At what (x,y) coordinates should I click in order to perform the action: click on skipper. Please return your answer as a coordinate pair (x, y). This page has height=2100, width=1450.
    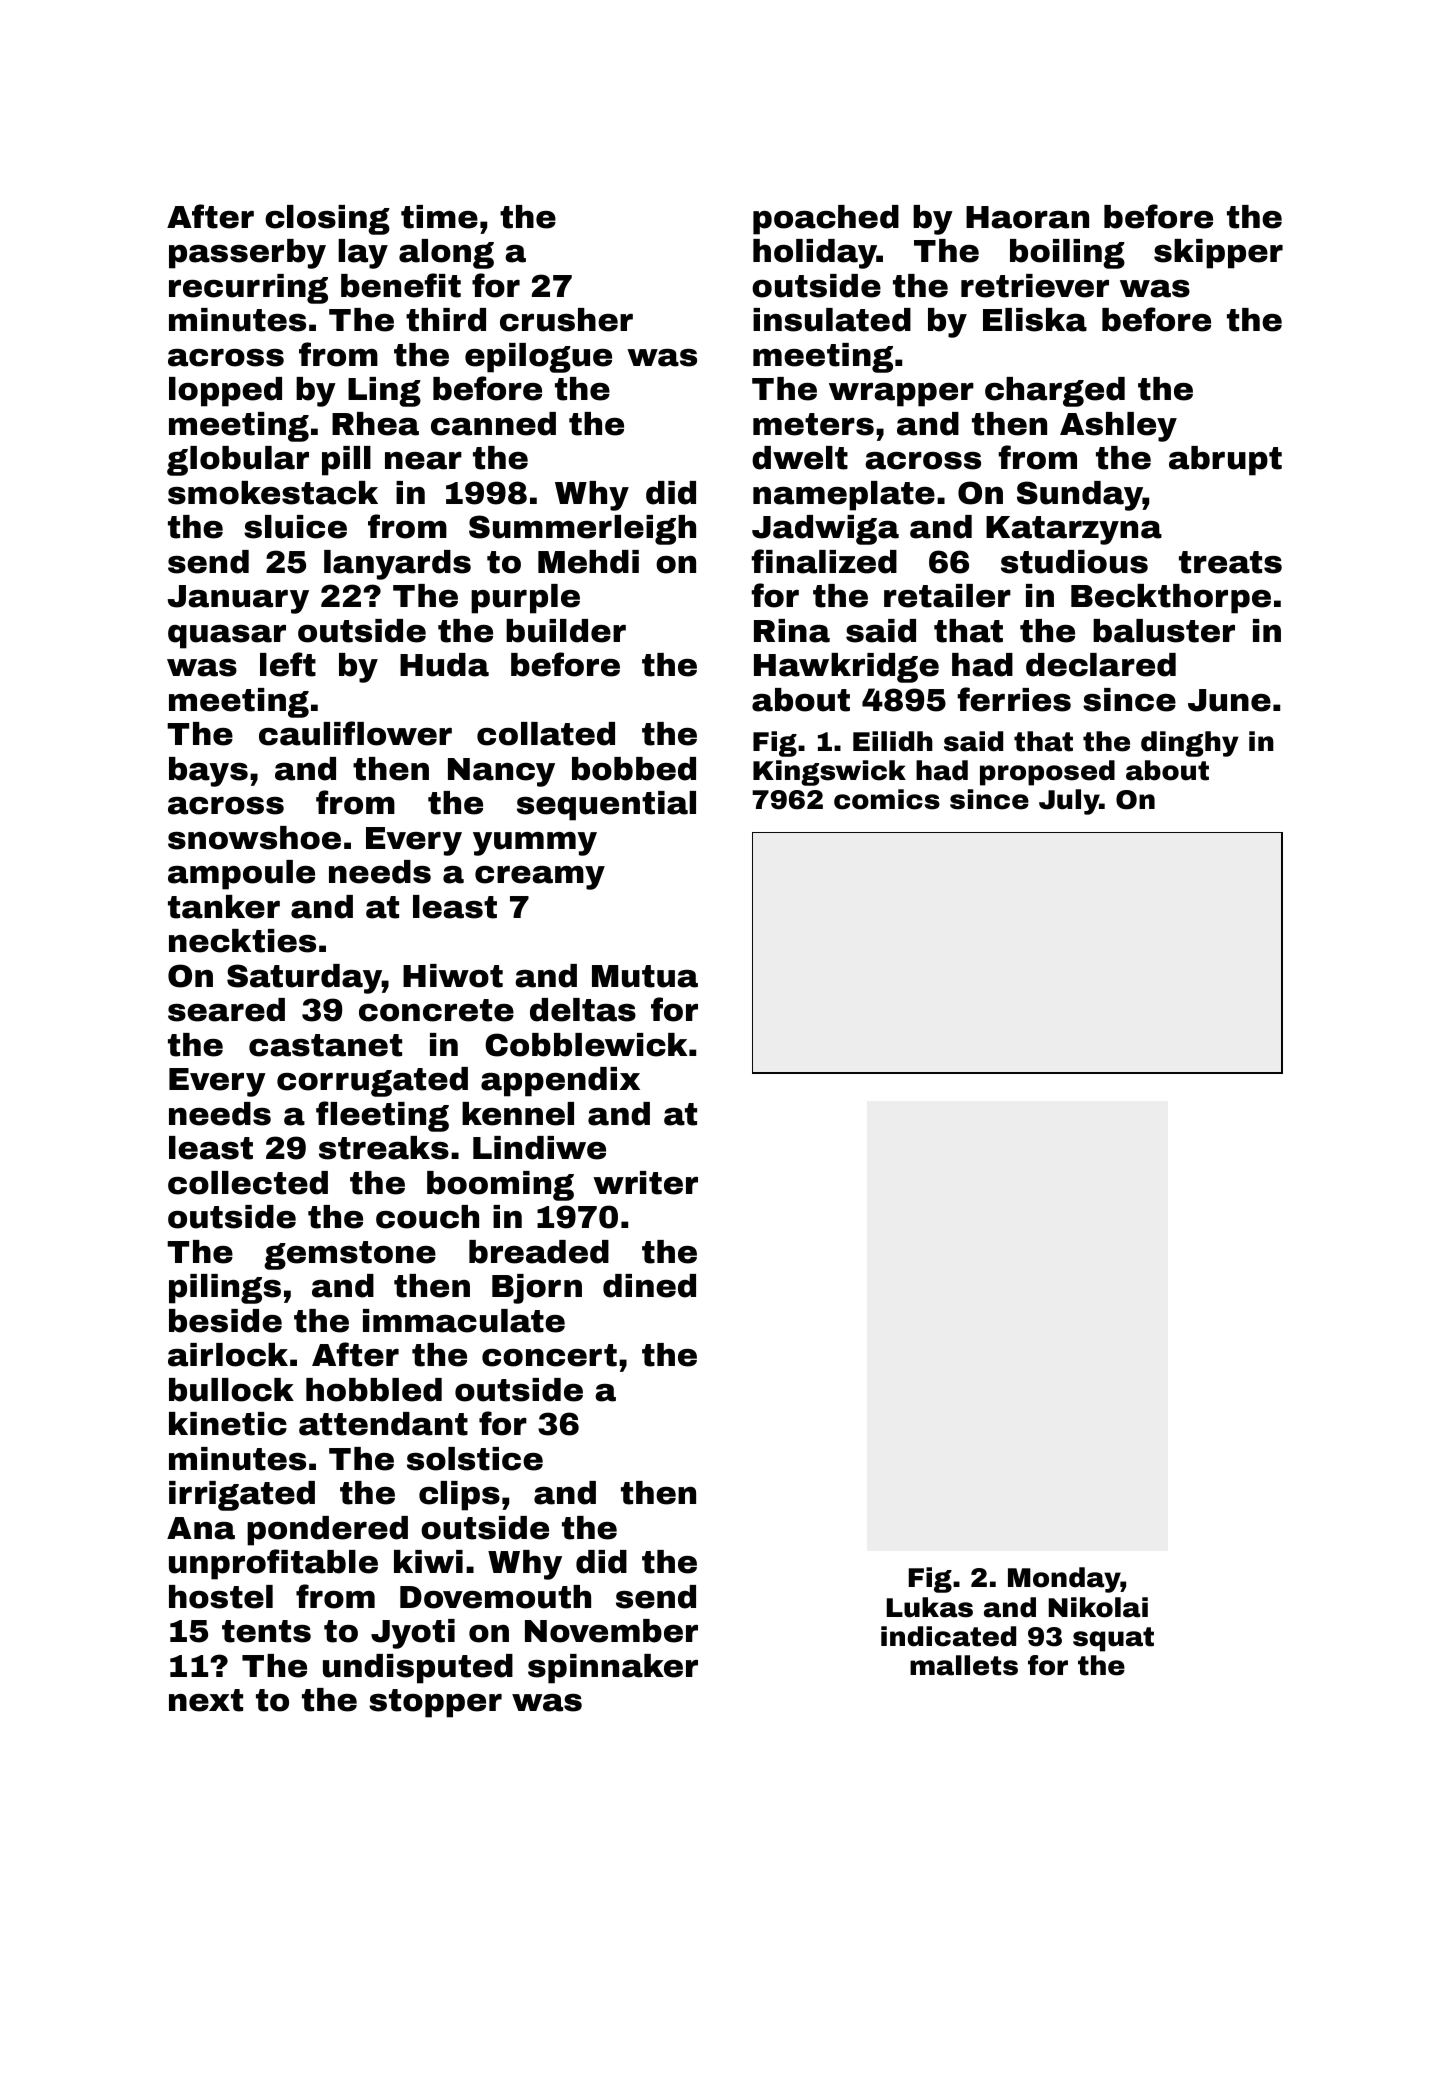
    Looking at the image, I should click on (1218, 254).
